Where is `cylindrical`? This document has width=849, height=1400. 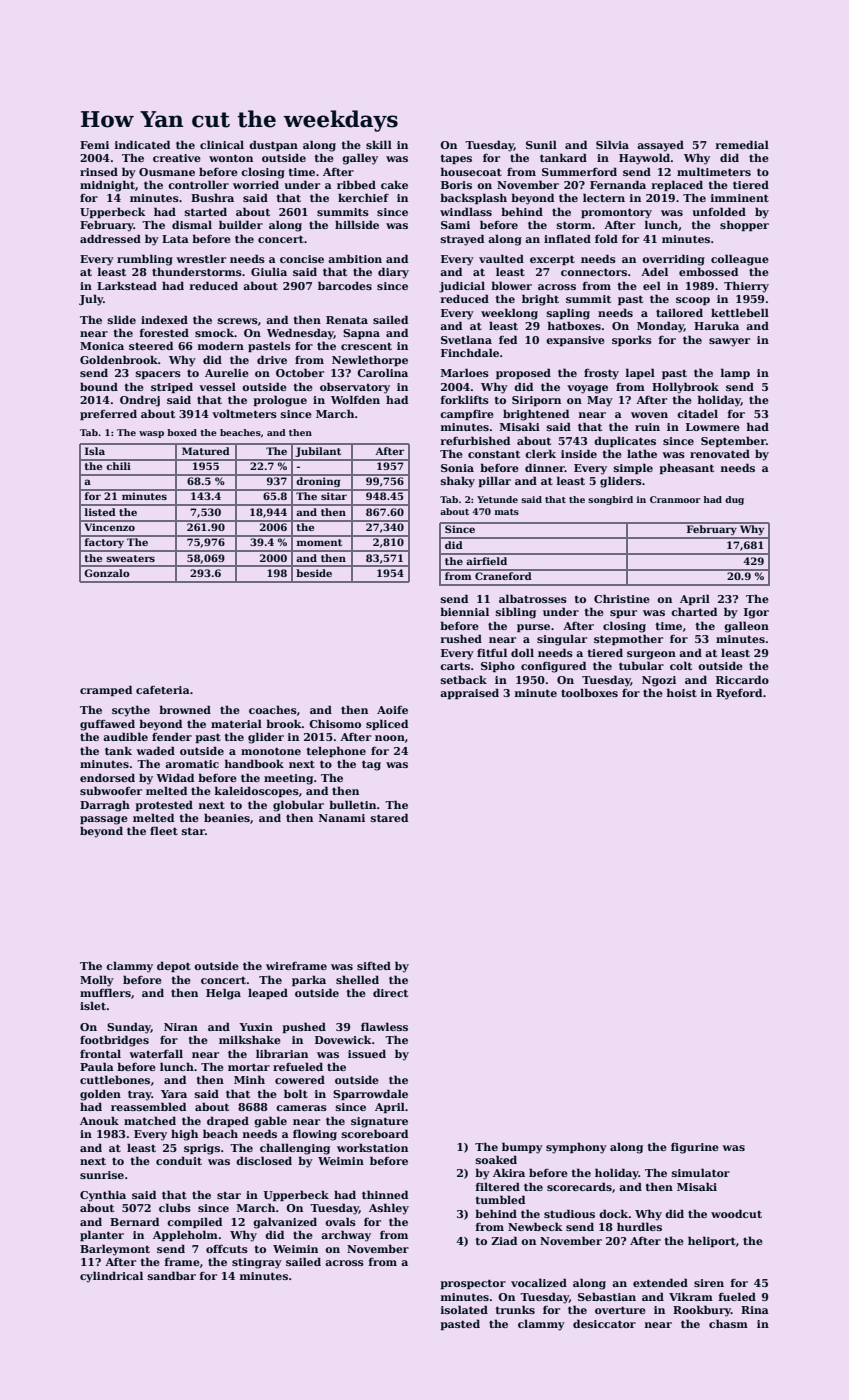
cylindrical is located at coordinates (111, 1277).
